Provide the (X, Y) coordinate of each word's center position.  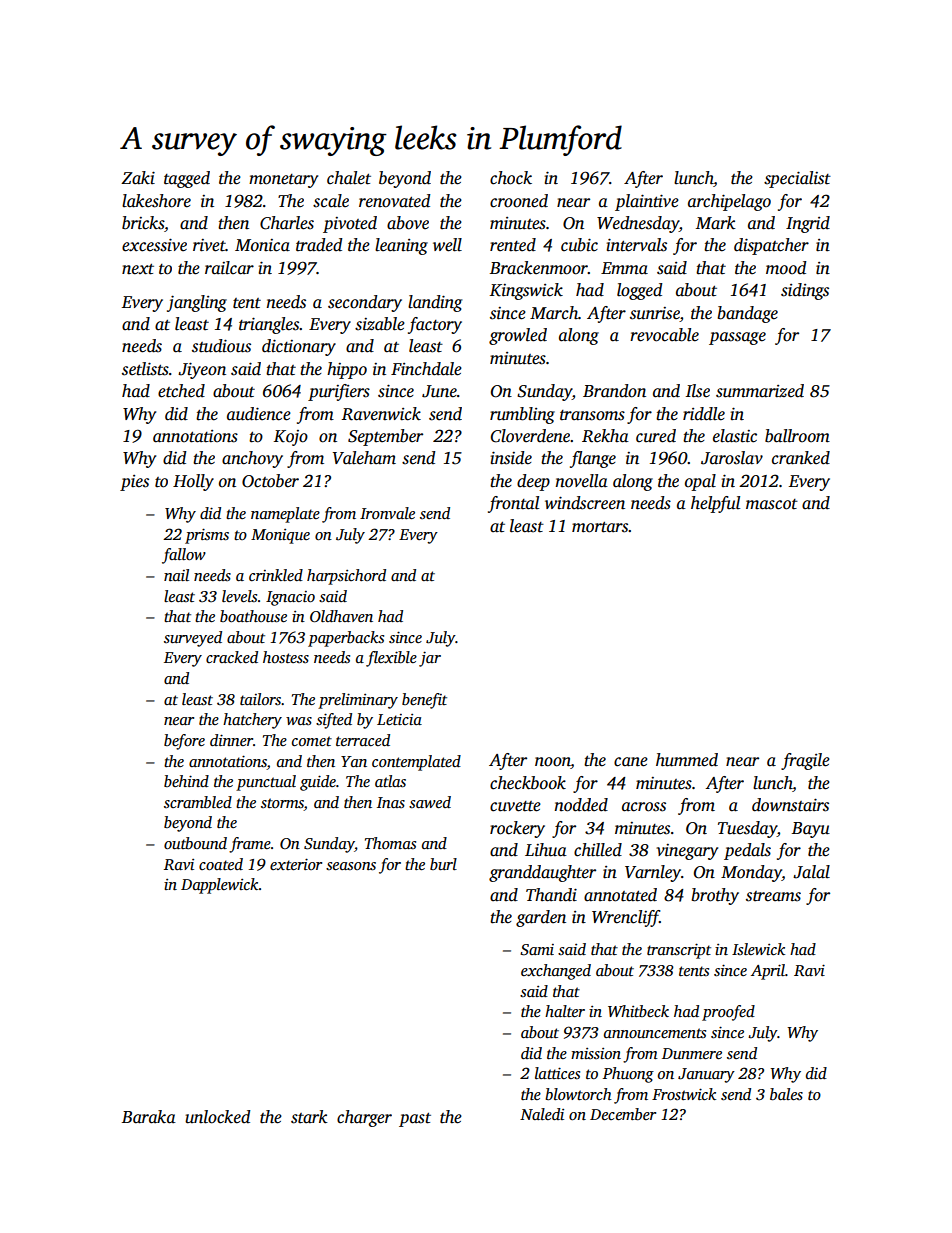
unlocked (218, 1117)
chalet (349, 178)
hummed (687, 760)
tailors (260, 699)
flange (593, 459)
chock (511, 178)
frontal (513, 504)
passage (737, 338)
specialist (797, 179)
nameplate (285, 515)
